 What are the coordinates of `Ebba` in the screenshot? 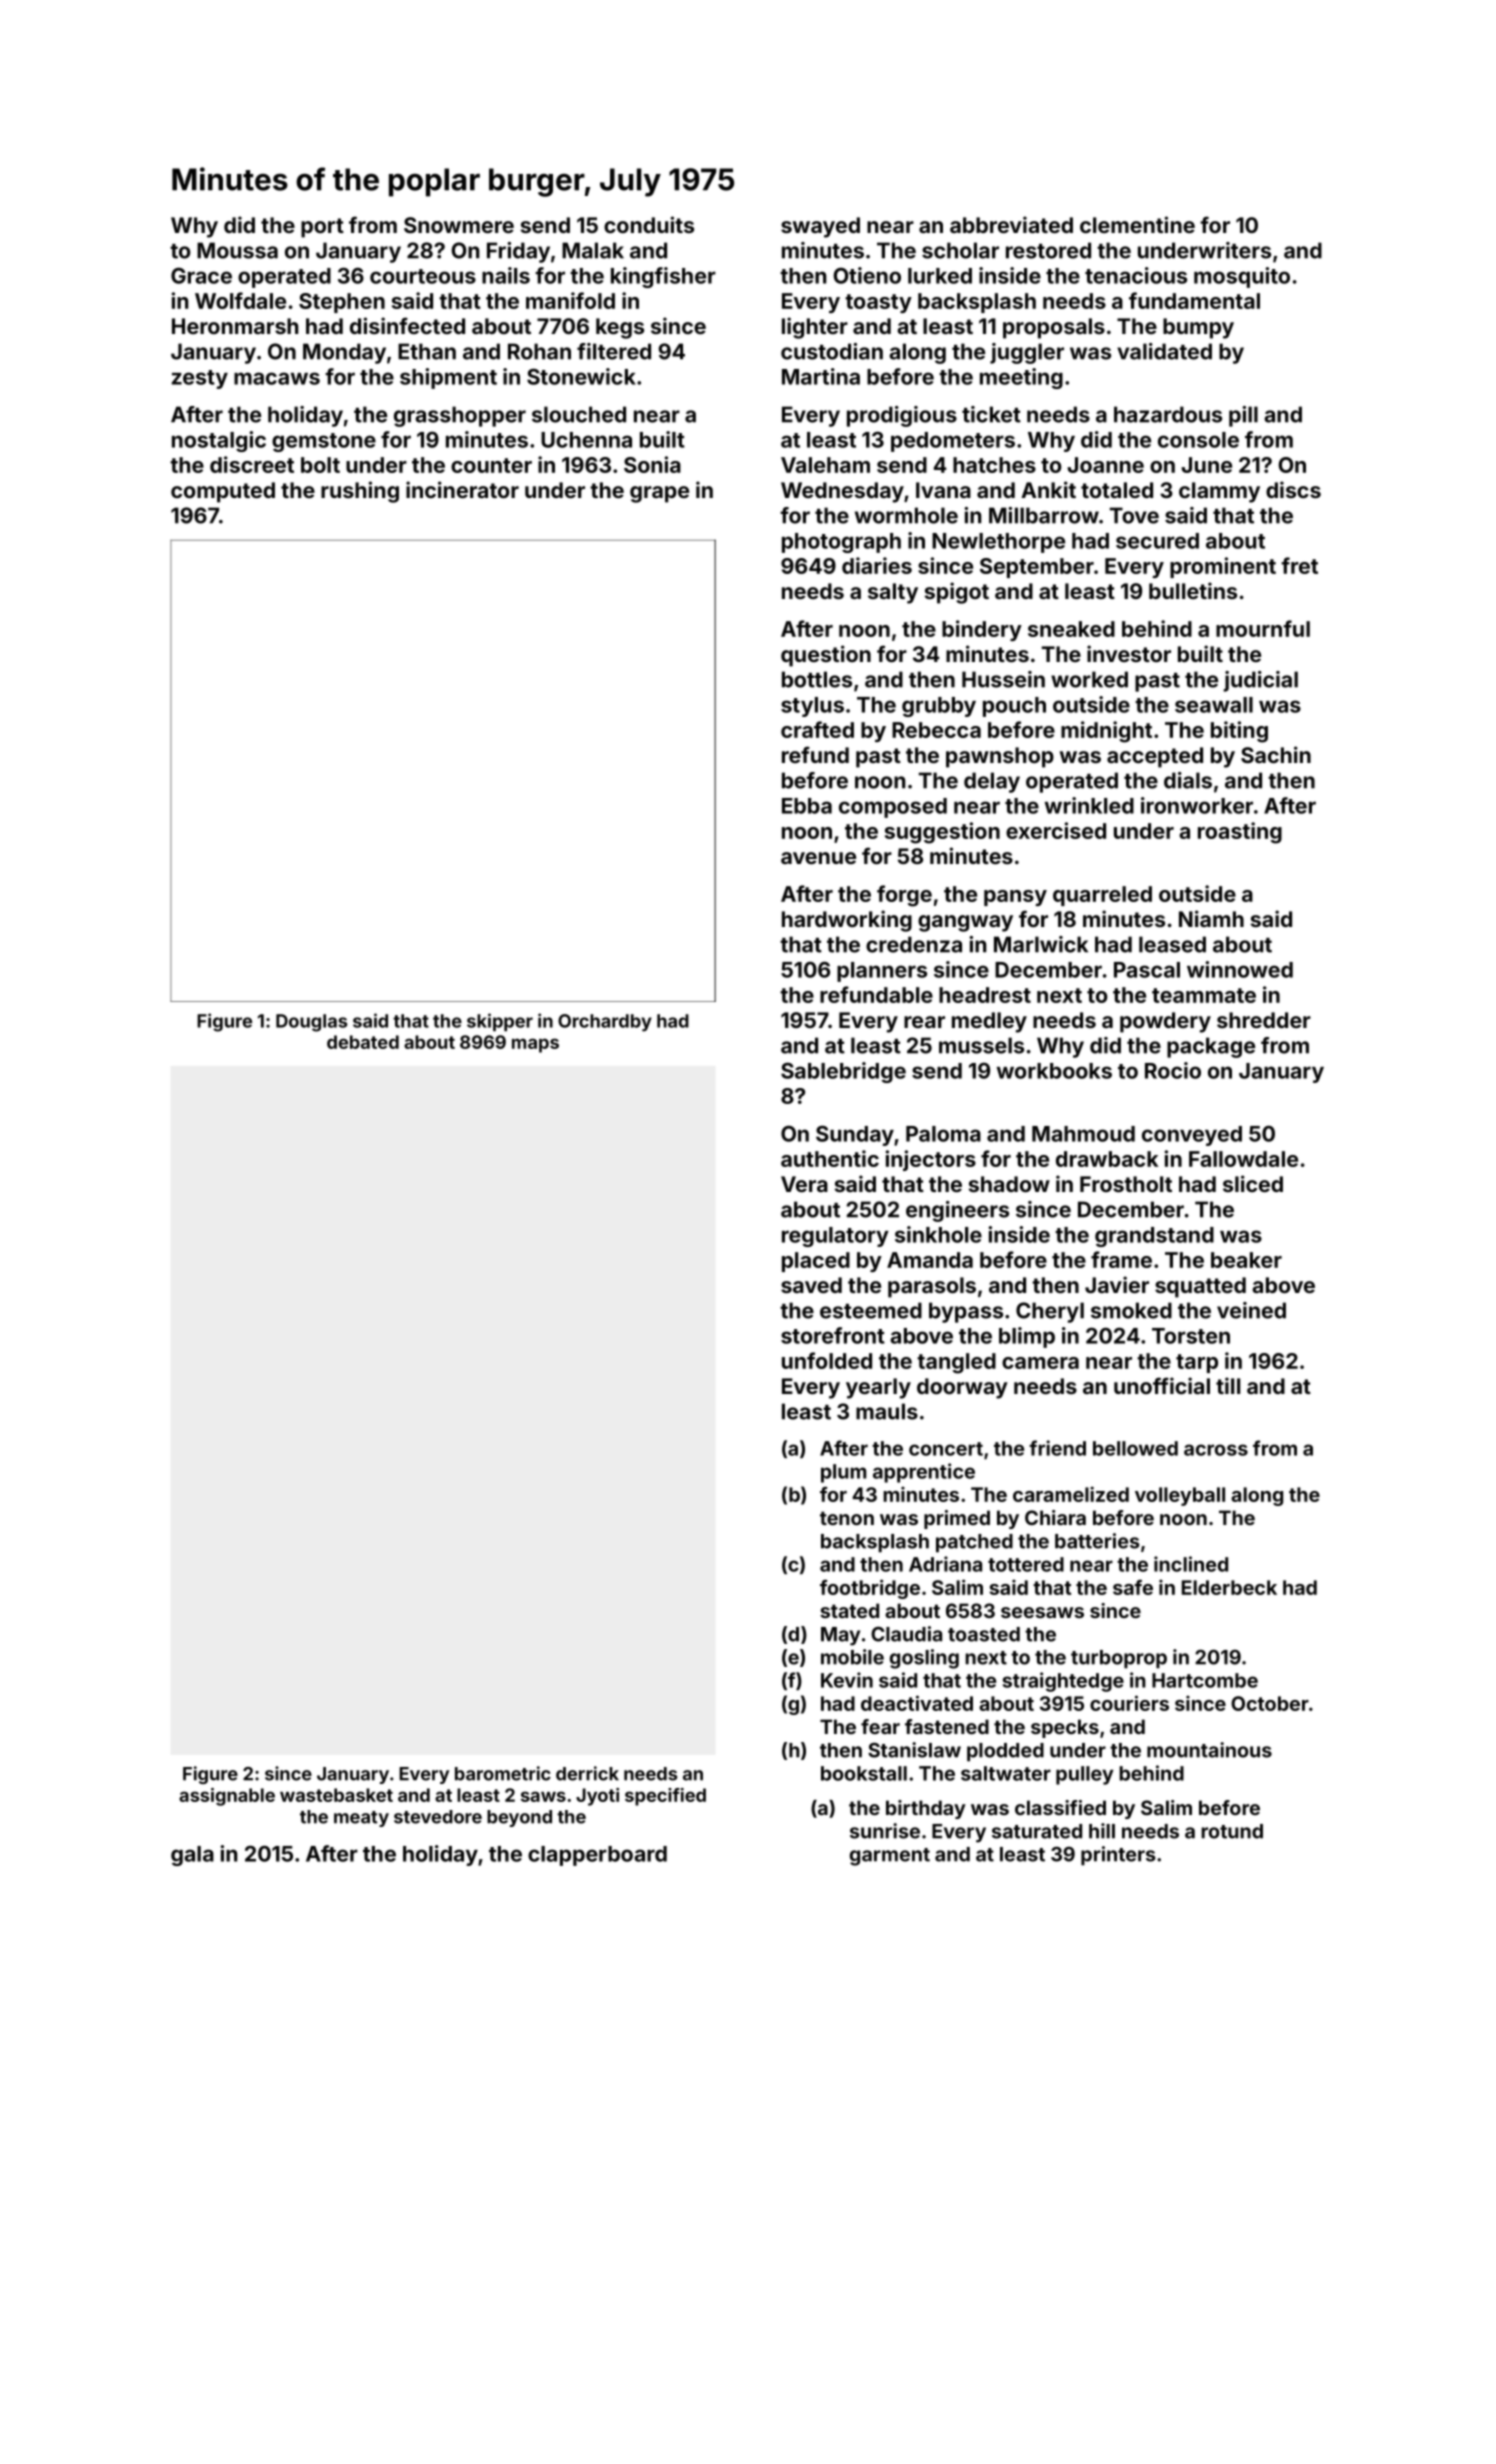 It's located at (807, 806).
